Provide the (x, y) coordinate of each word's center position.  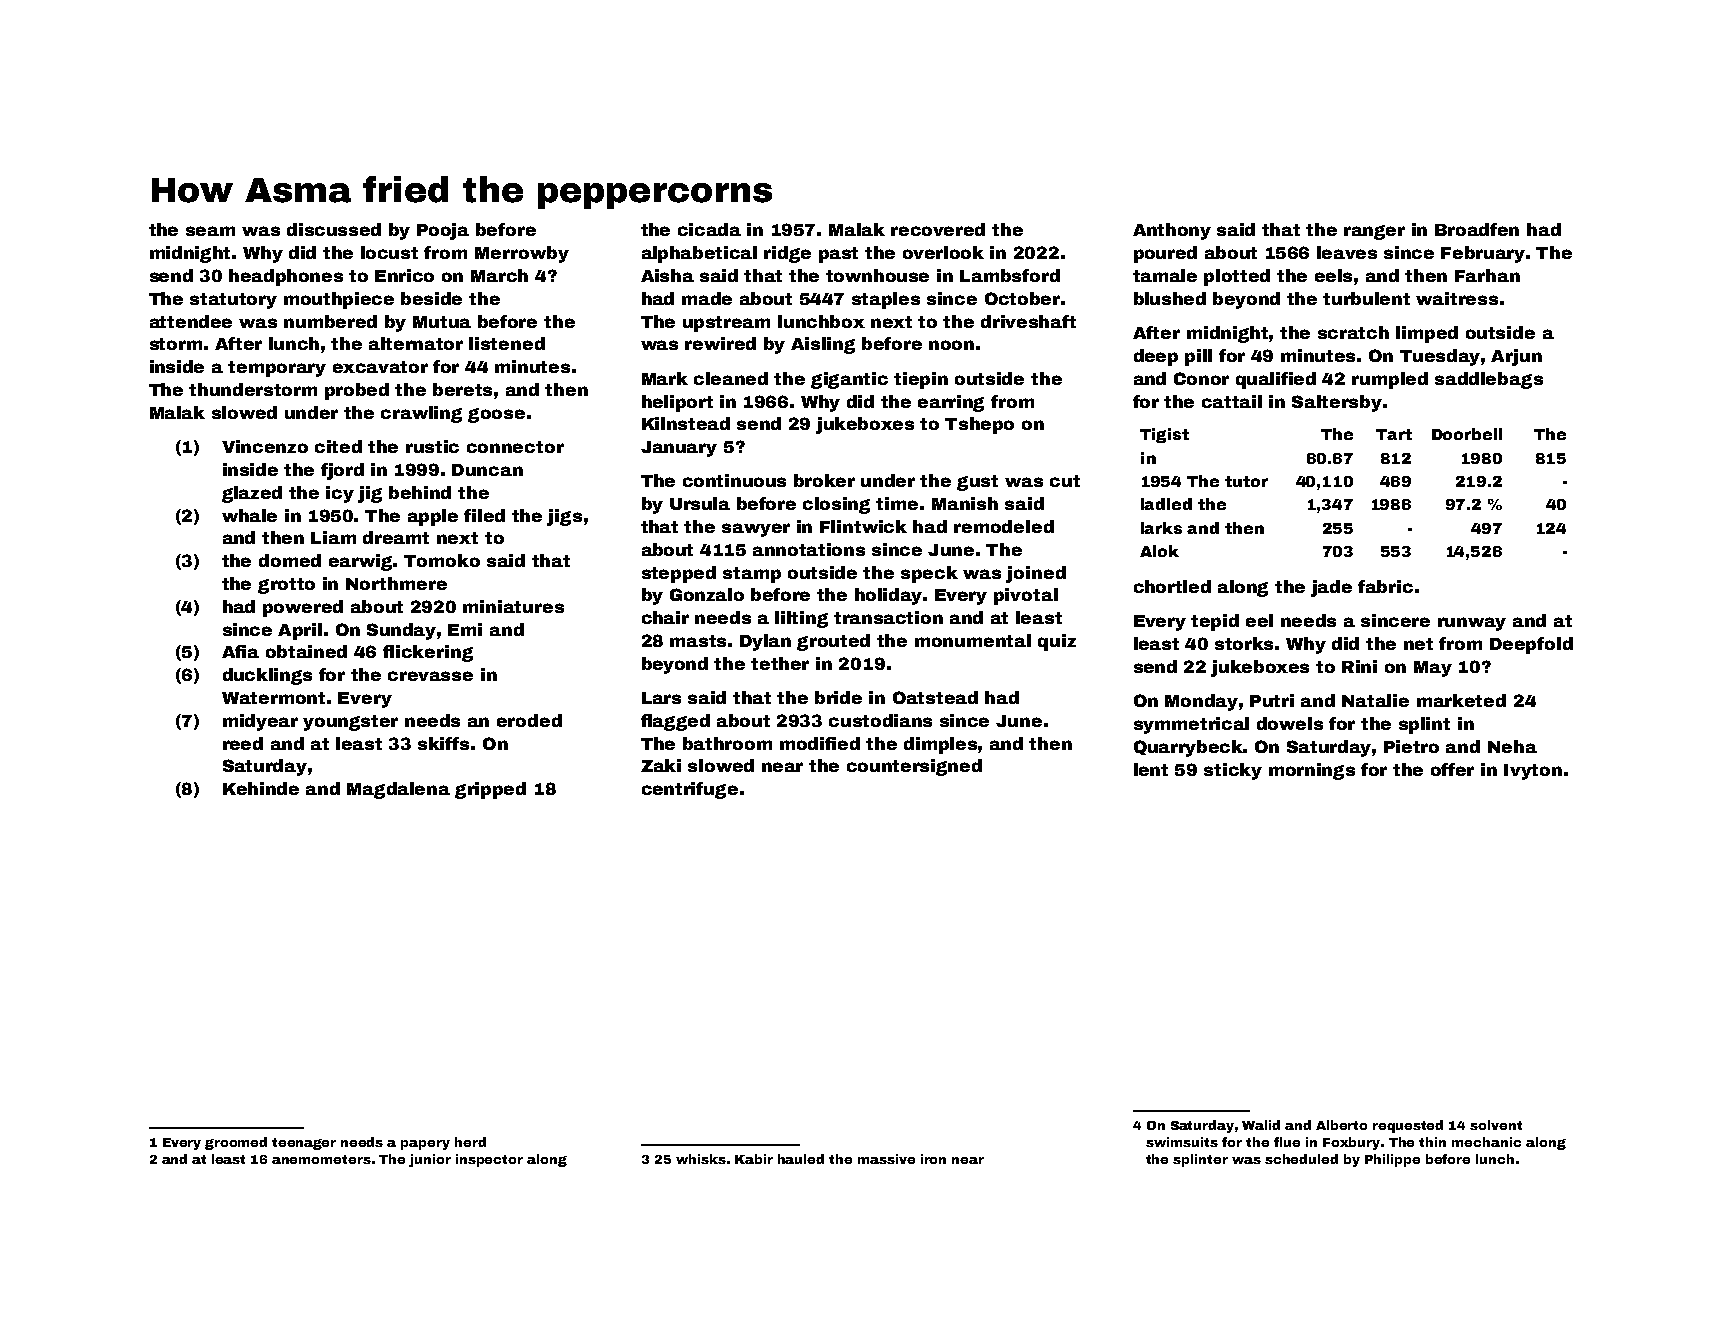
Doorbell (1467, 434)
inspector (489, 1160)
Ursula (700, 503)
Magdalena (398, 790)
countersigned (914, 767)
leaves (1347, 252)
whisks (701, 1159)
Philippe (1392, 1160)
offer (1452, 769)
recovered (938, 229)
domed (290, 560)
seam (210, 231)
